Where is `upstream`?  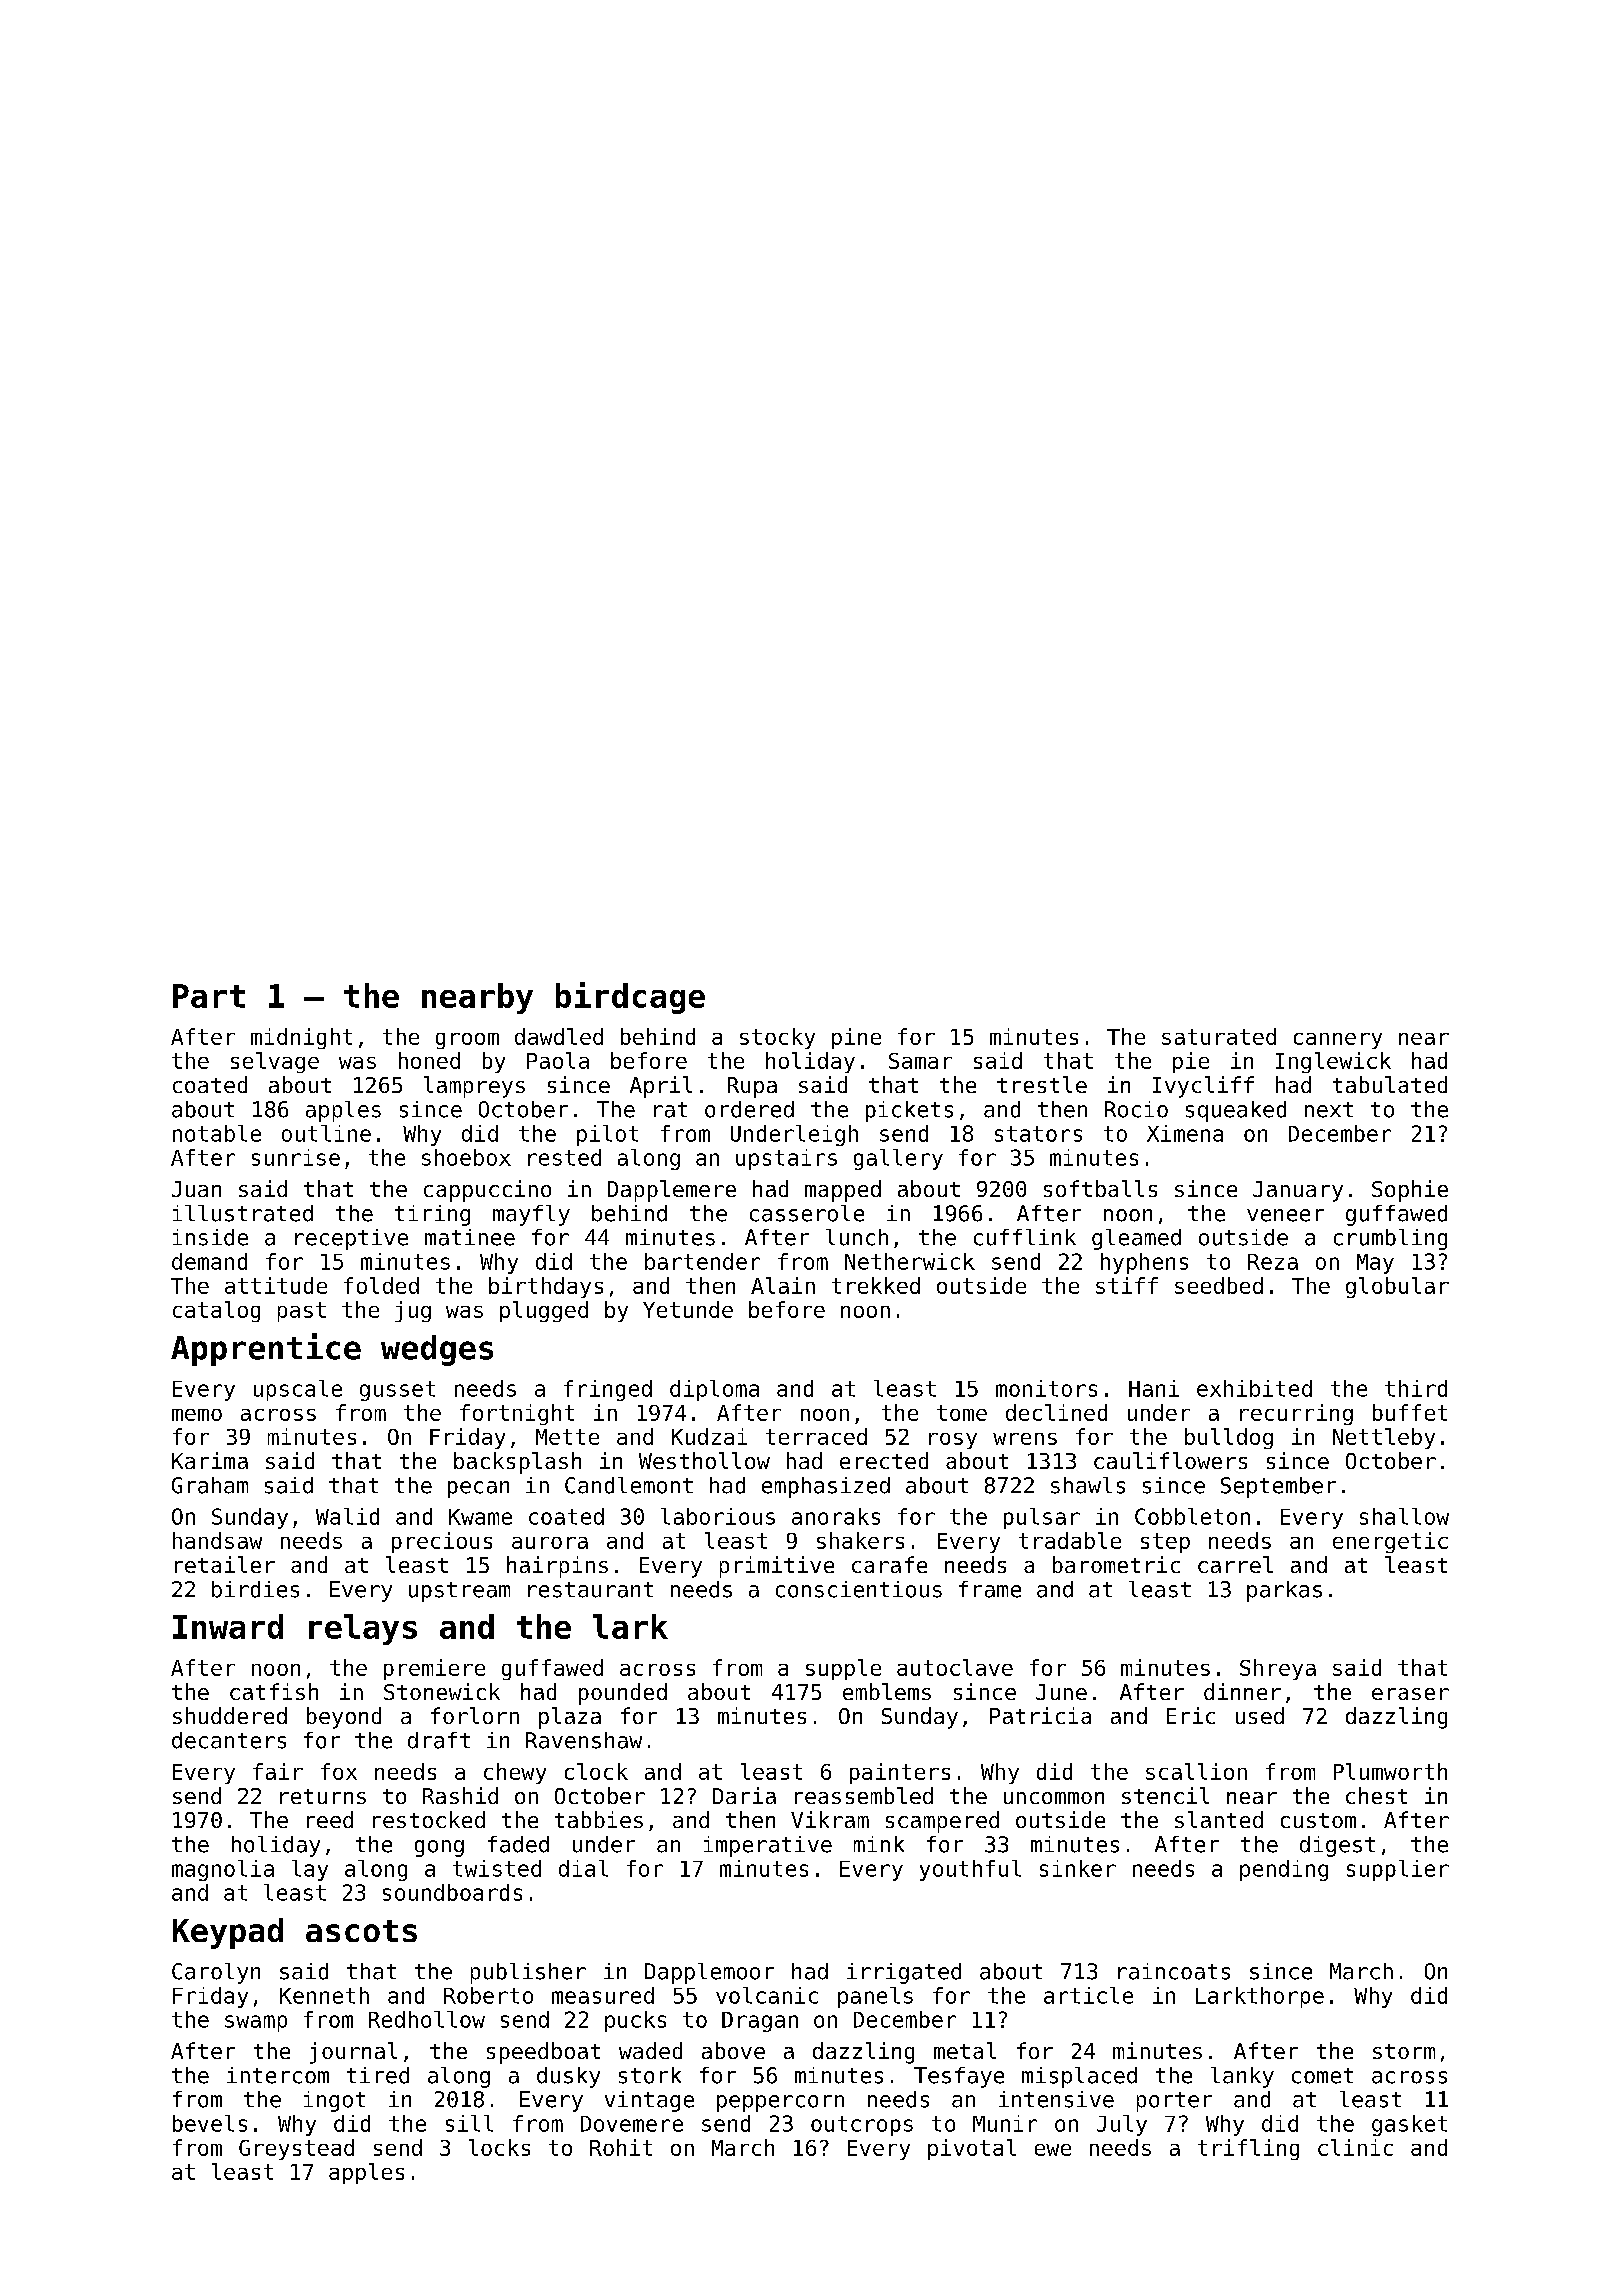 upstream is located at coordinates (459, 1592).
